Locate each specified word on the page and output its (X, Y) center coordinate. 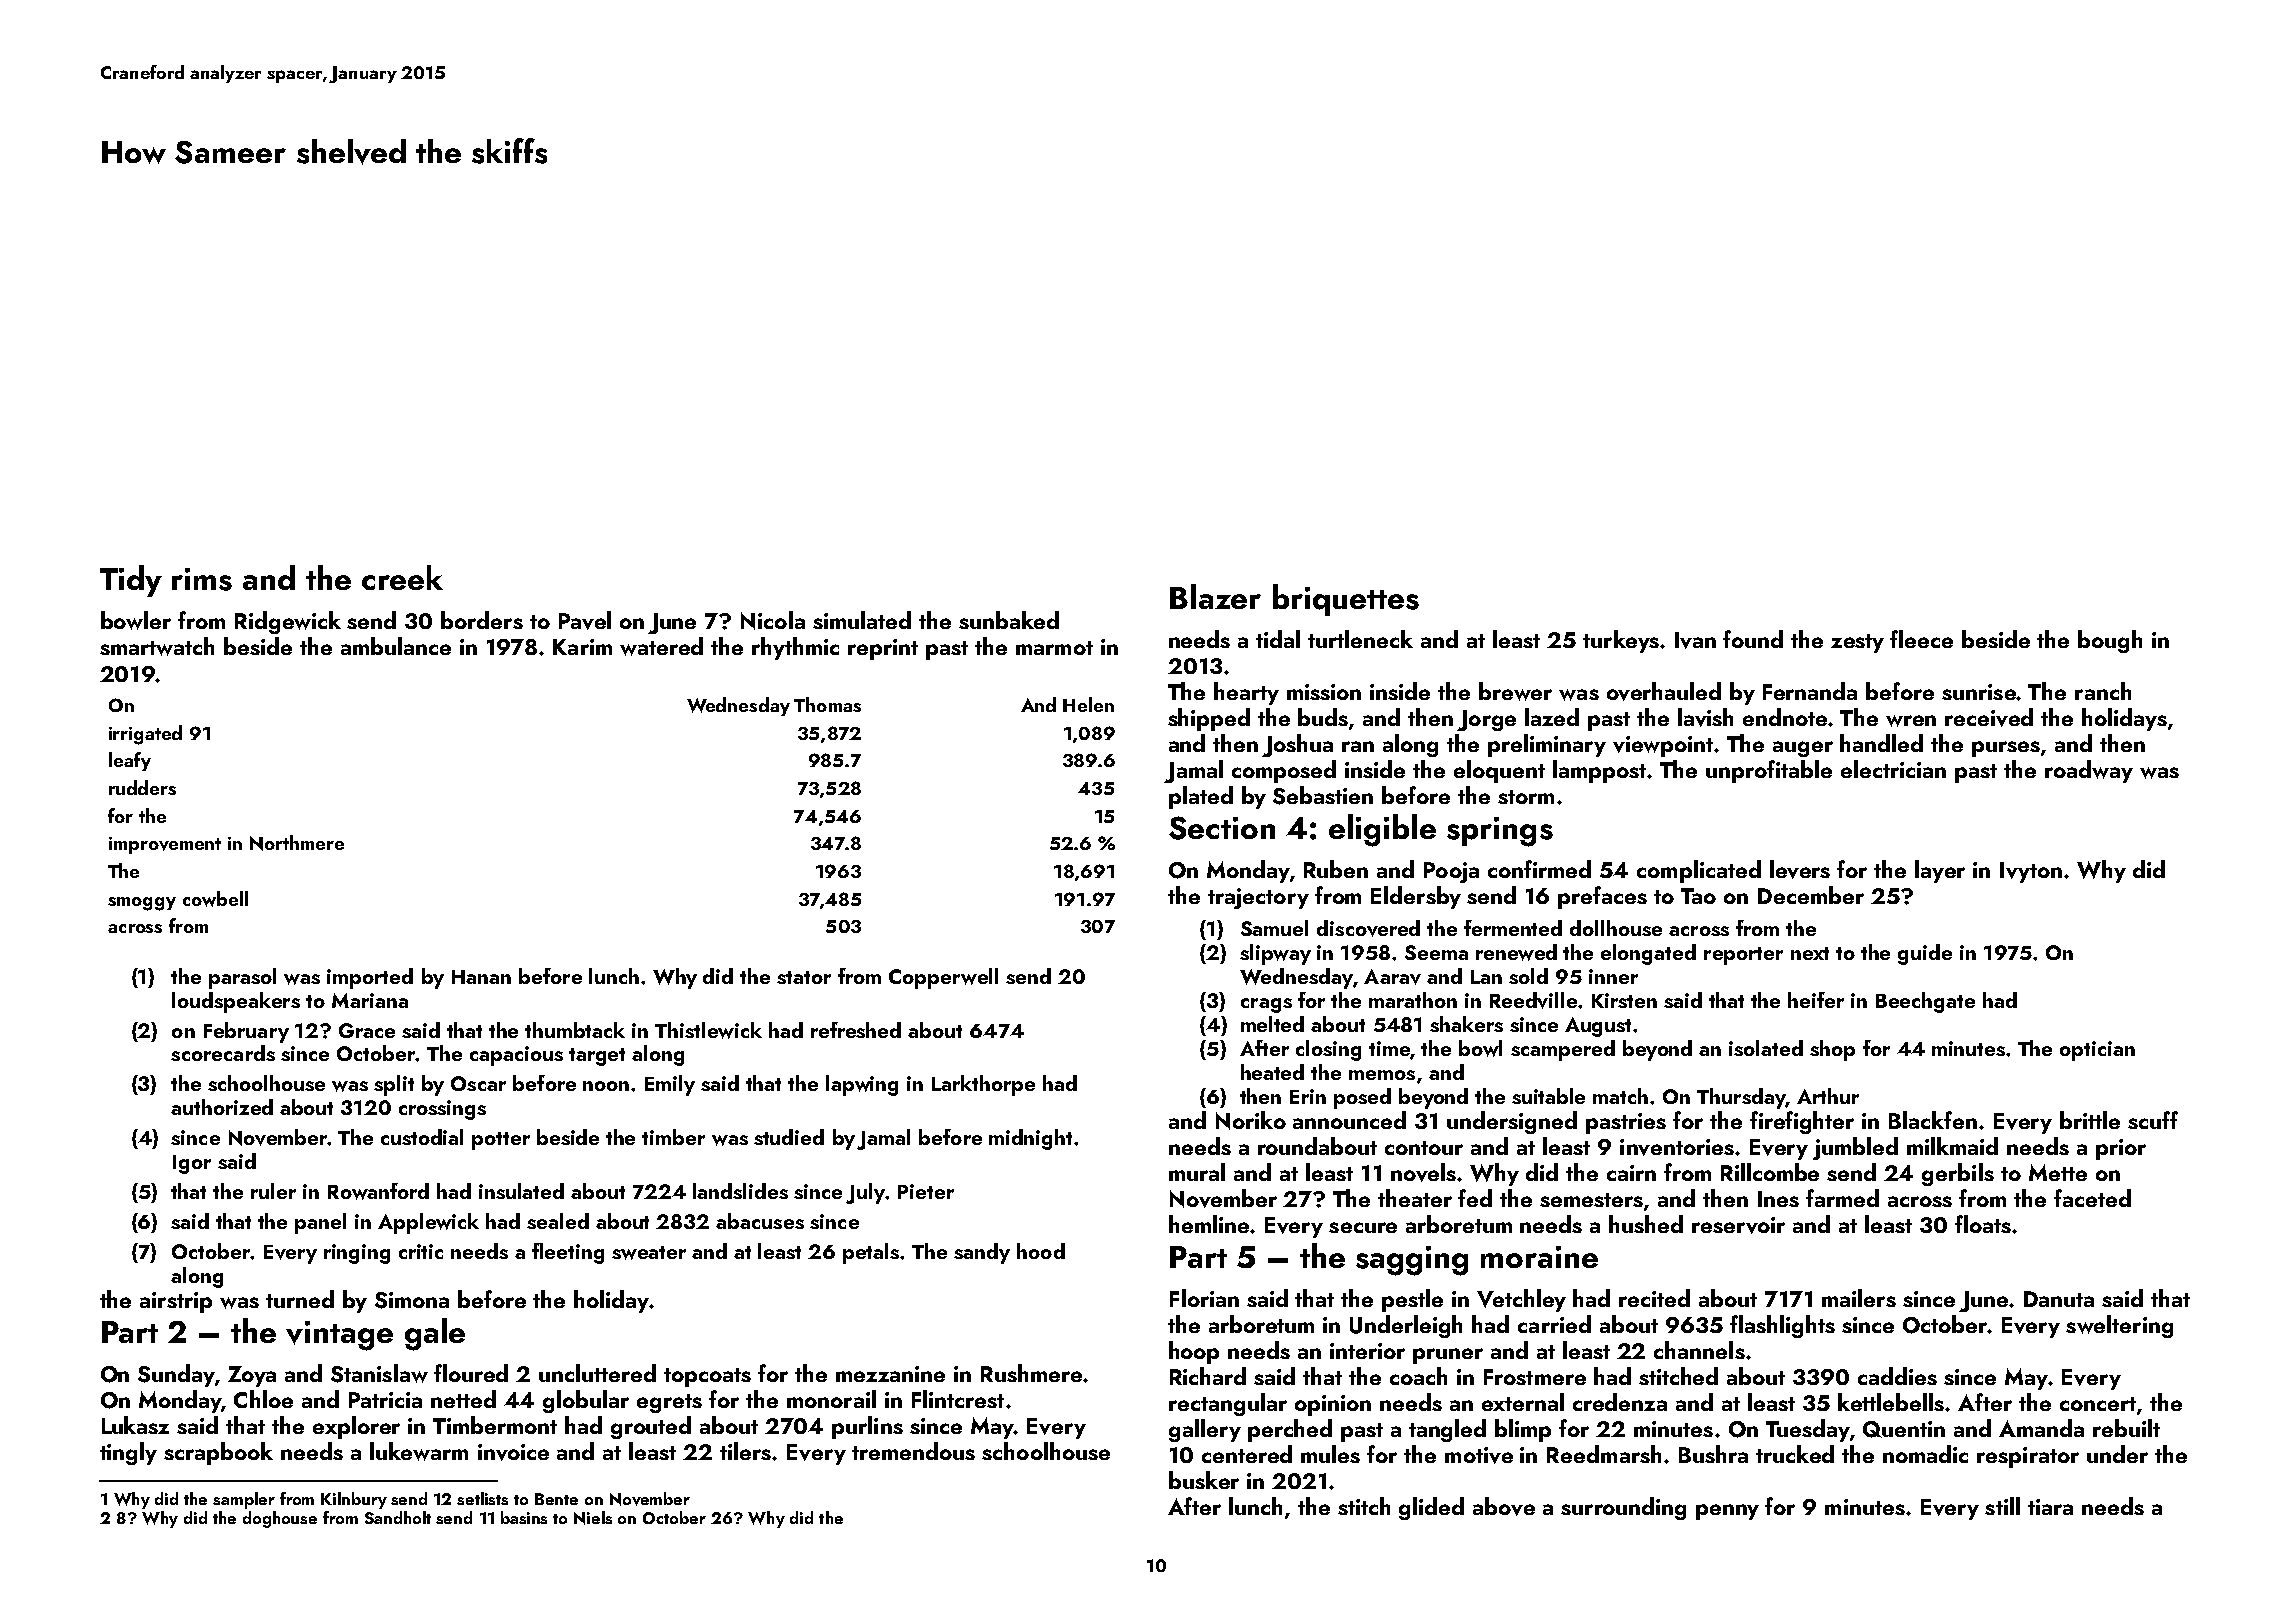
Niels (593, 1518)
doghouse (280, 1519)
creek (402, 577)
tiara (2050, 1507)
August (1598, 1027)
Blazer (1215, 596)
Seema (1436, 952)
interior (1367, 1351)
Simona (412, 1300)
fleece (1921, 639)
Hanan (481, 977)
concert (2098, 1404)
